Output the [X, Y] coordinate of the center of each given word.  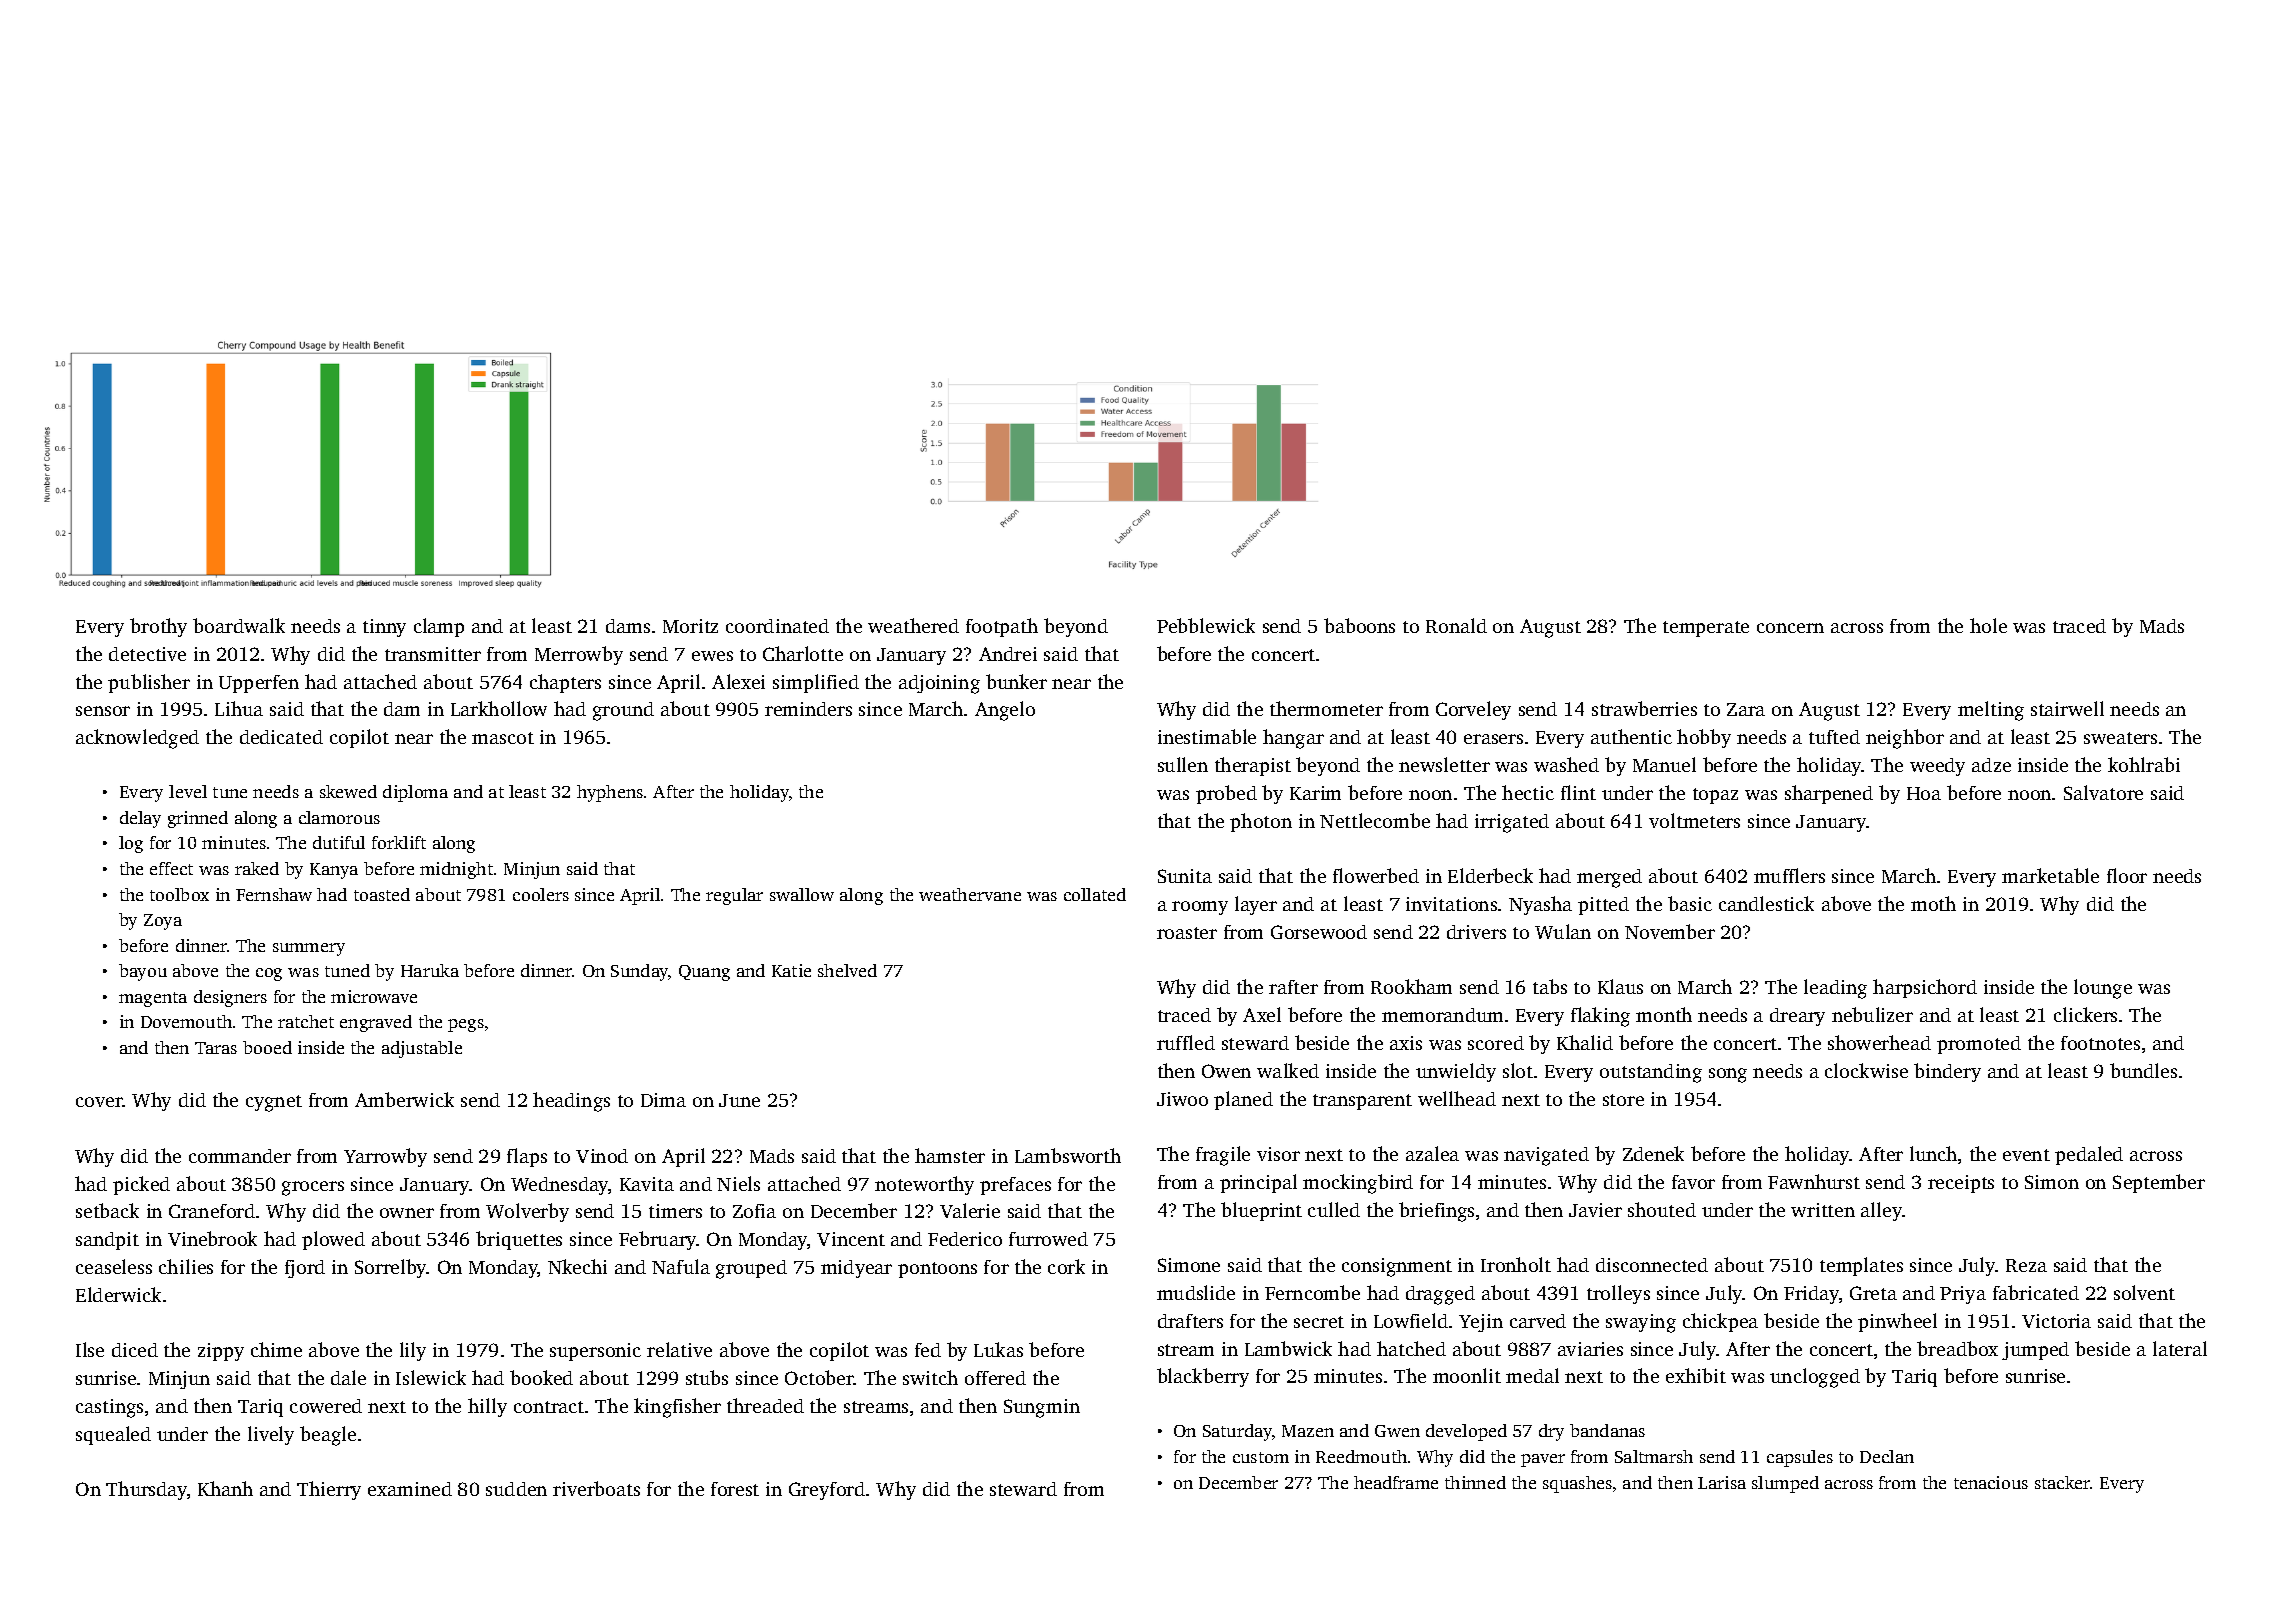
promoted [1979, 1045]
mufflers [1789, 875]
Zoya [163, 922]
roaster [1187, 933]
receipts [1961, 1184]
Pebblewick [1206, 625]
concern [1790, 628]
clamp [439, 627]
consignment [1397, 1267]
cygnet [274, 1103]
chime [276, 1349]
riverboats [596, 1488]
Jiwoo [1182, 1099]
